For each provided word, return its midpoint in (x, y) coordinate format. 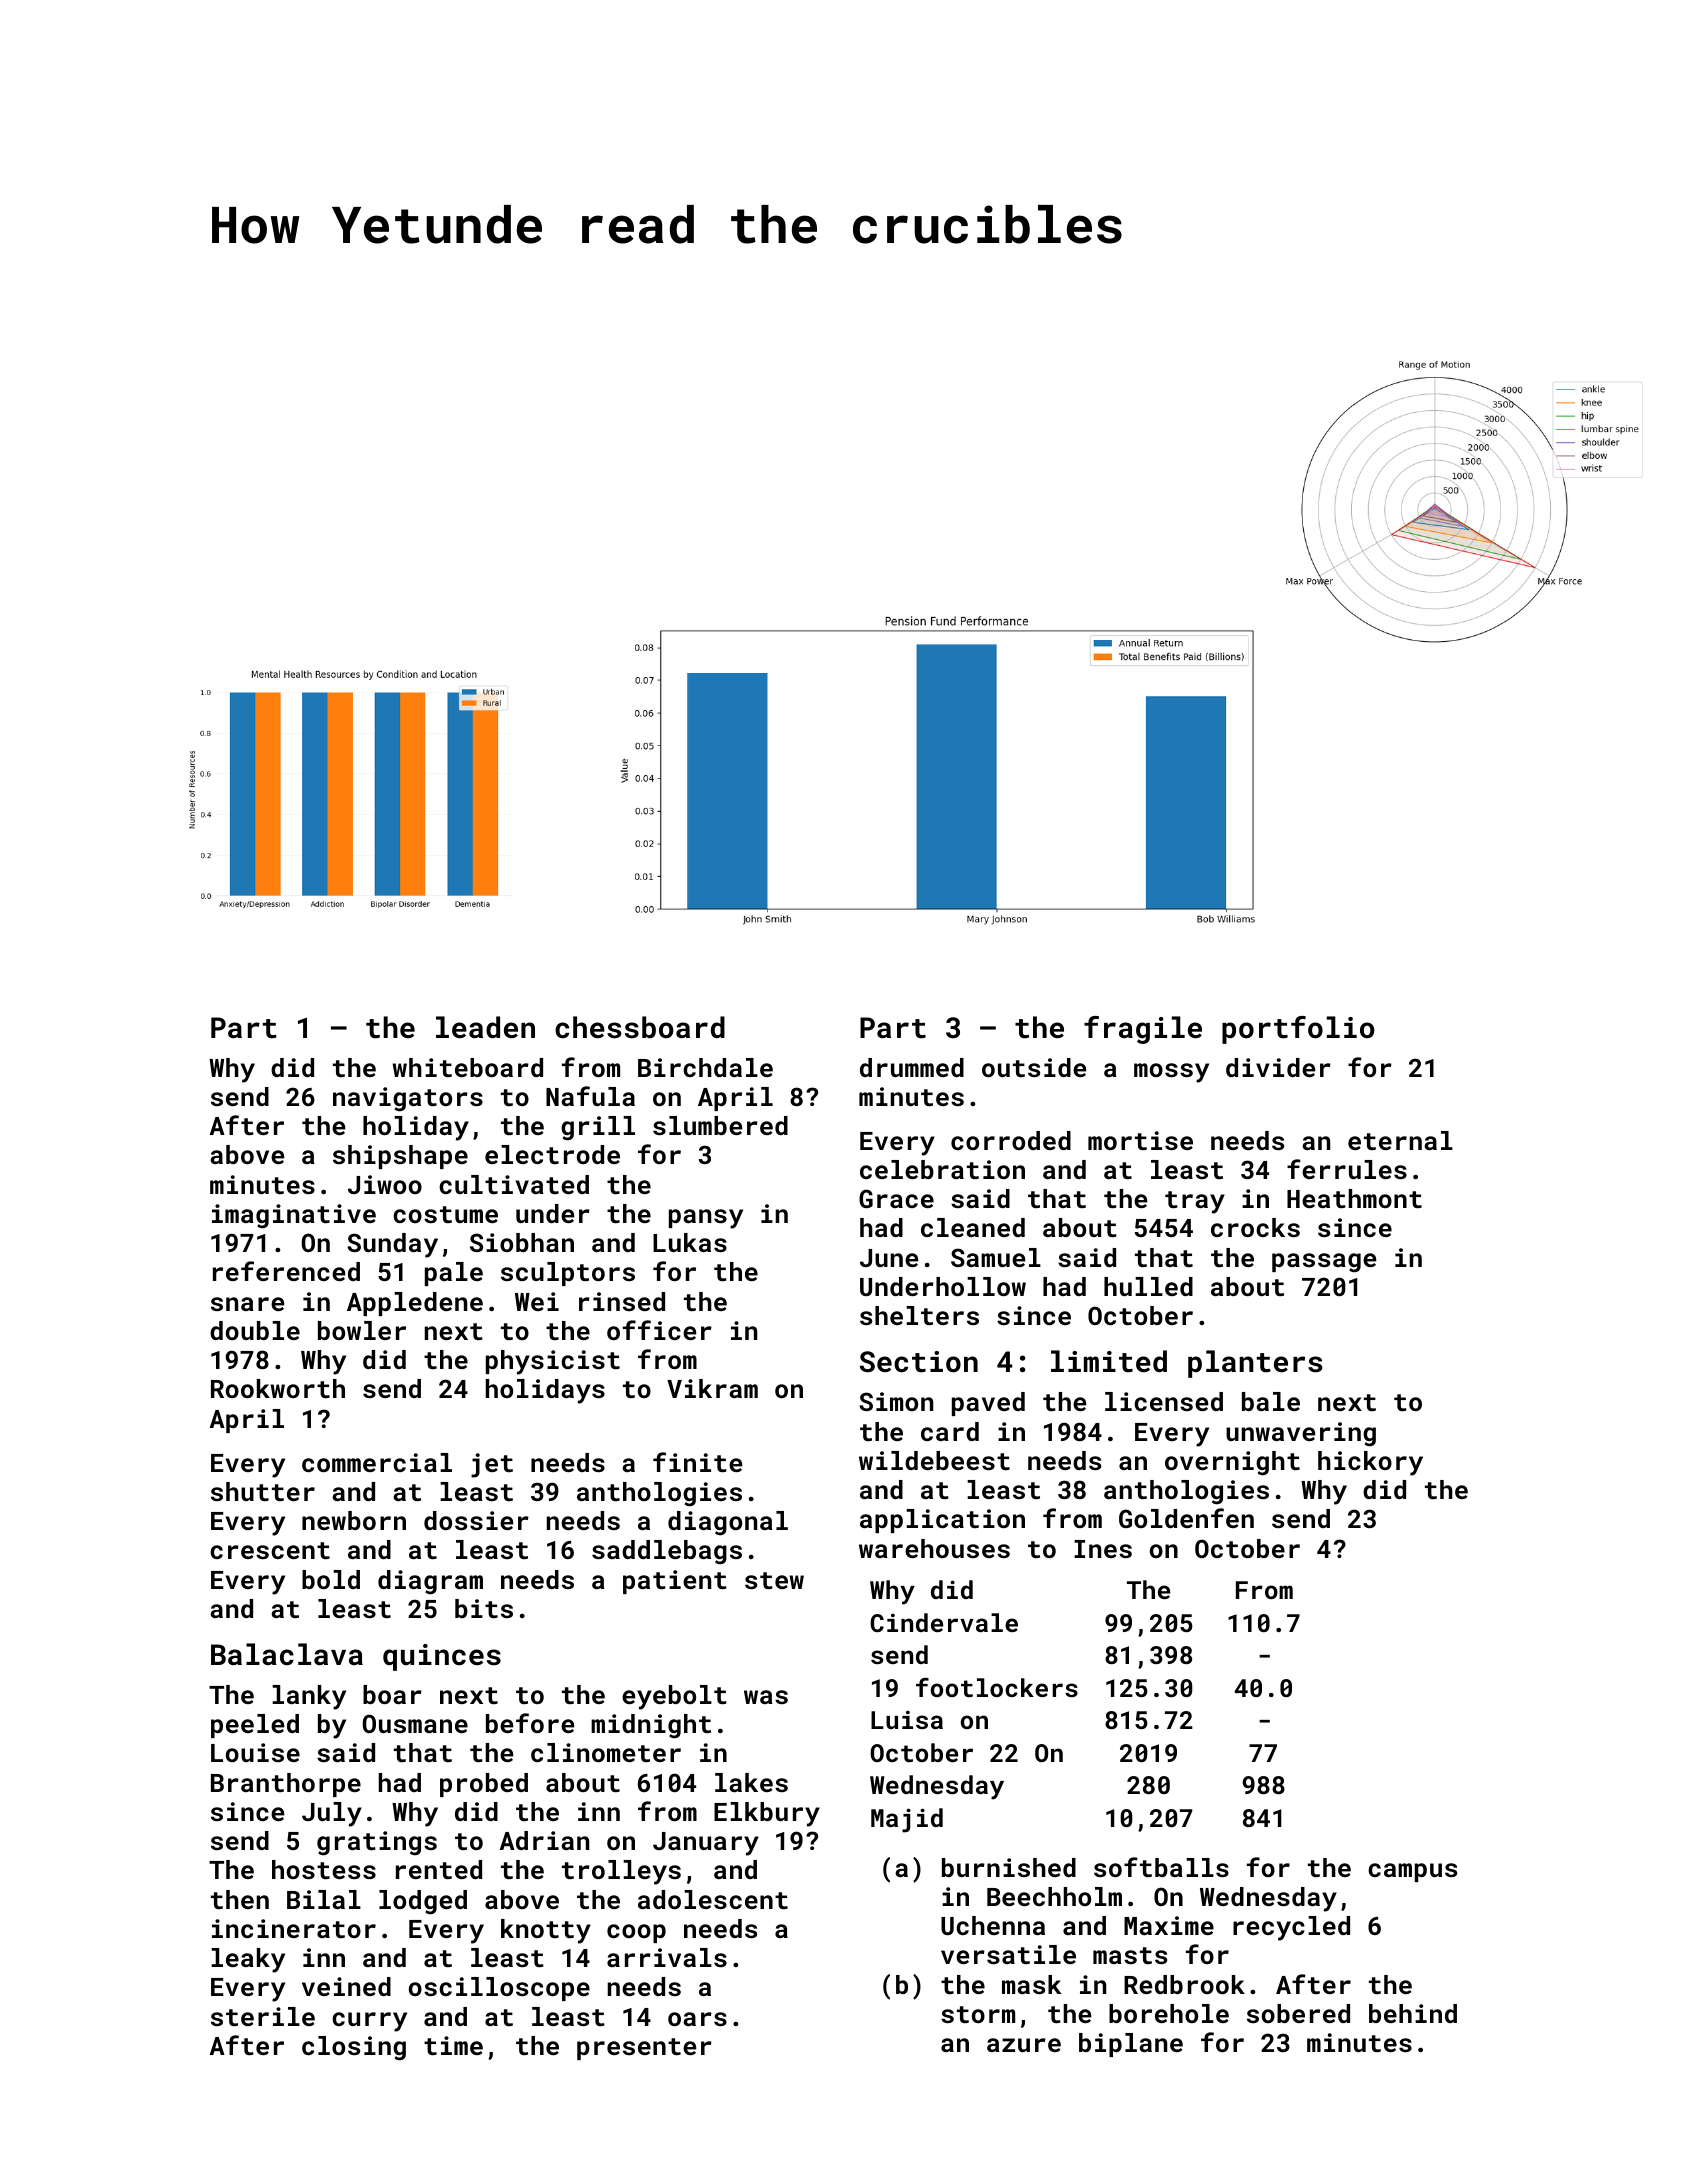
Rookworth (278, 1388)
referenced (286, 1271)
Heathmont (1354, 1198)
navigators (408, 1099)
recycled (1291, 1928)
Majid (907, 1820)
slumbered (720, 1125)
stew (774, 1580)
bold (331, 1579)
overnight (1232, 1463)
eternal (1400, 1140)
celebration (942, 1169)
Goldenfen (1186, 1518)
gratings (377, 1843)
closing (354, 2048)
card (950, 1431)
